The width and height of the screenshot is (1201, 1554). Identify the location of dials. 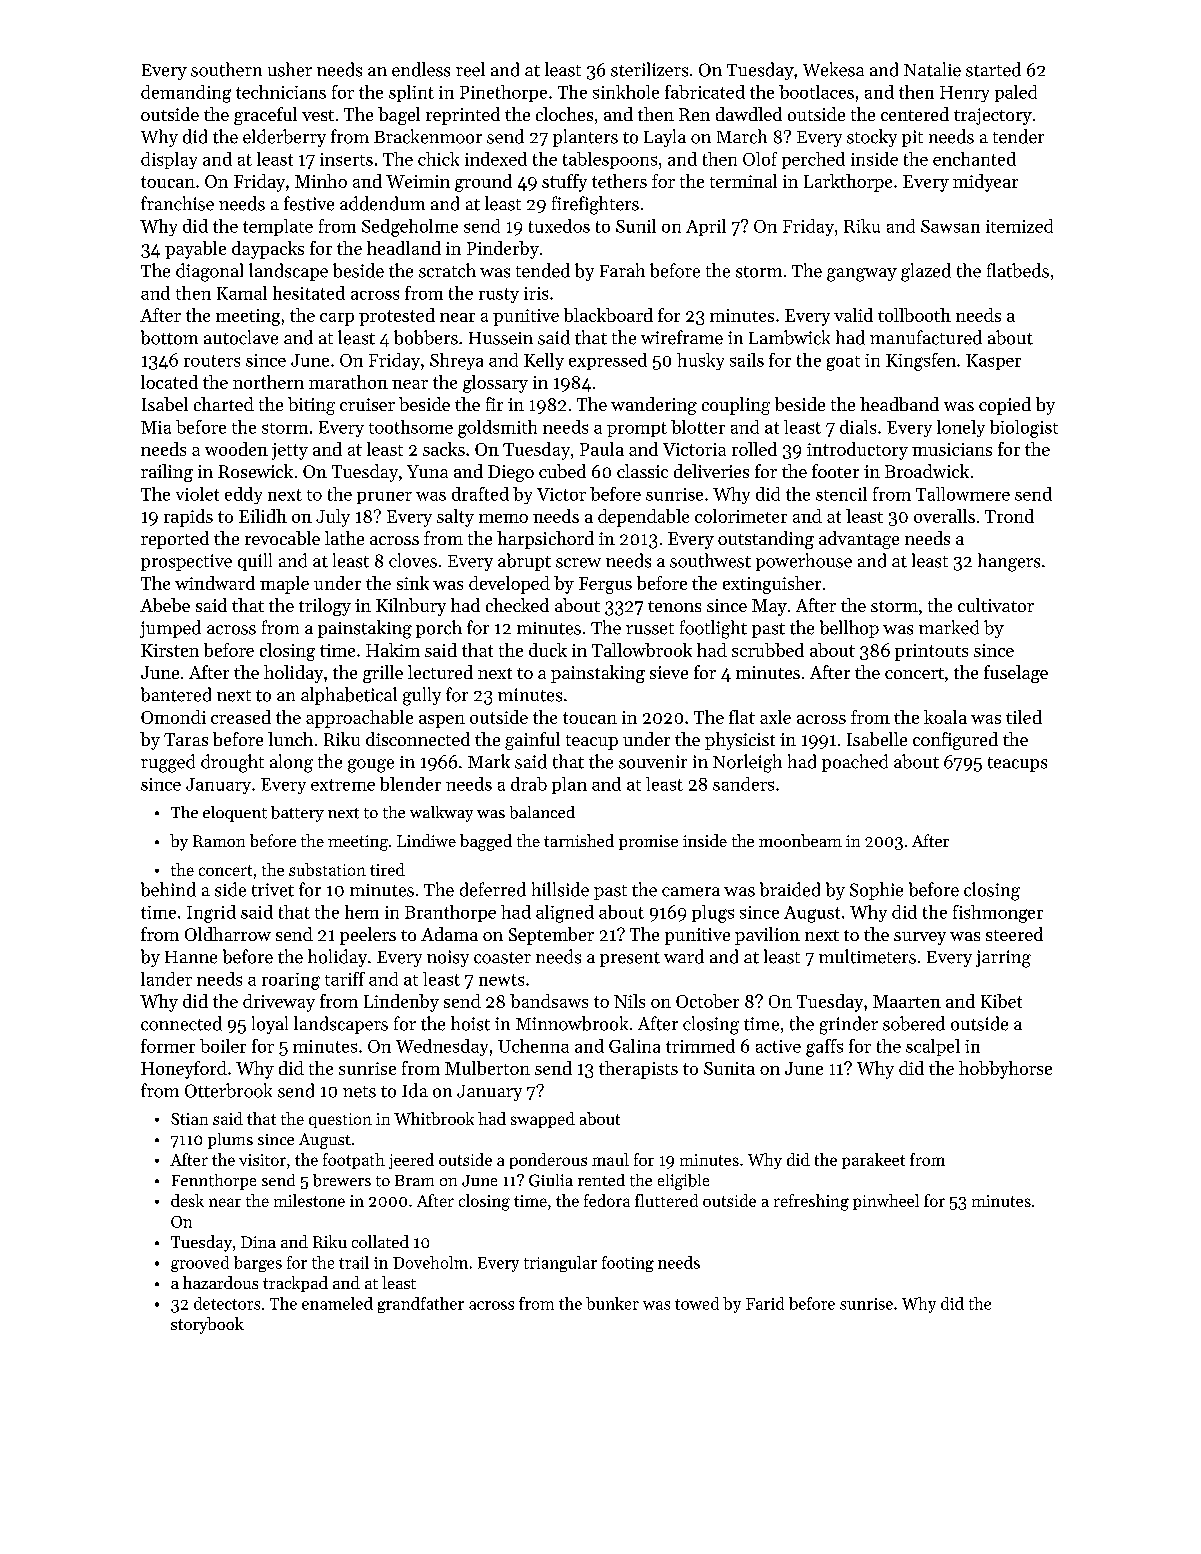
(858, 427).
